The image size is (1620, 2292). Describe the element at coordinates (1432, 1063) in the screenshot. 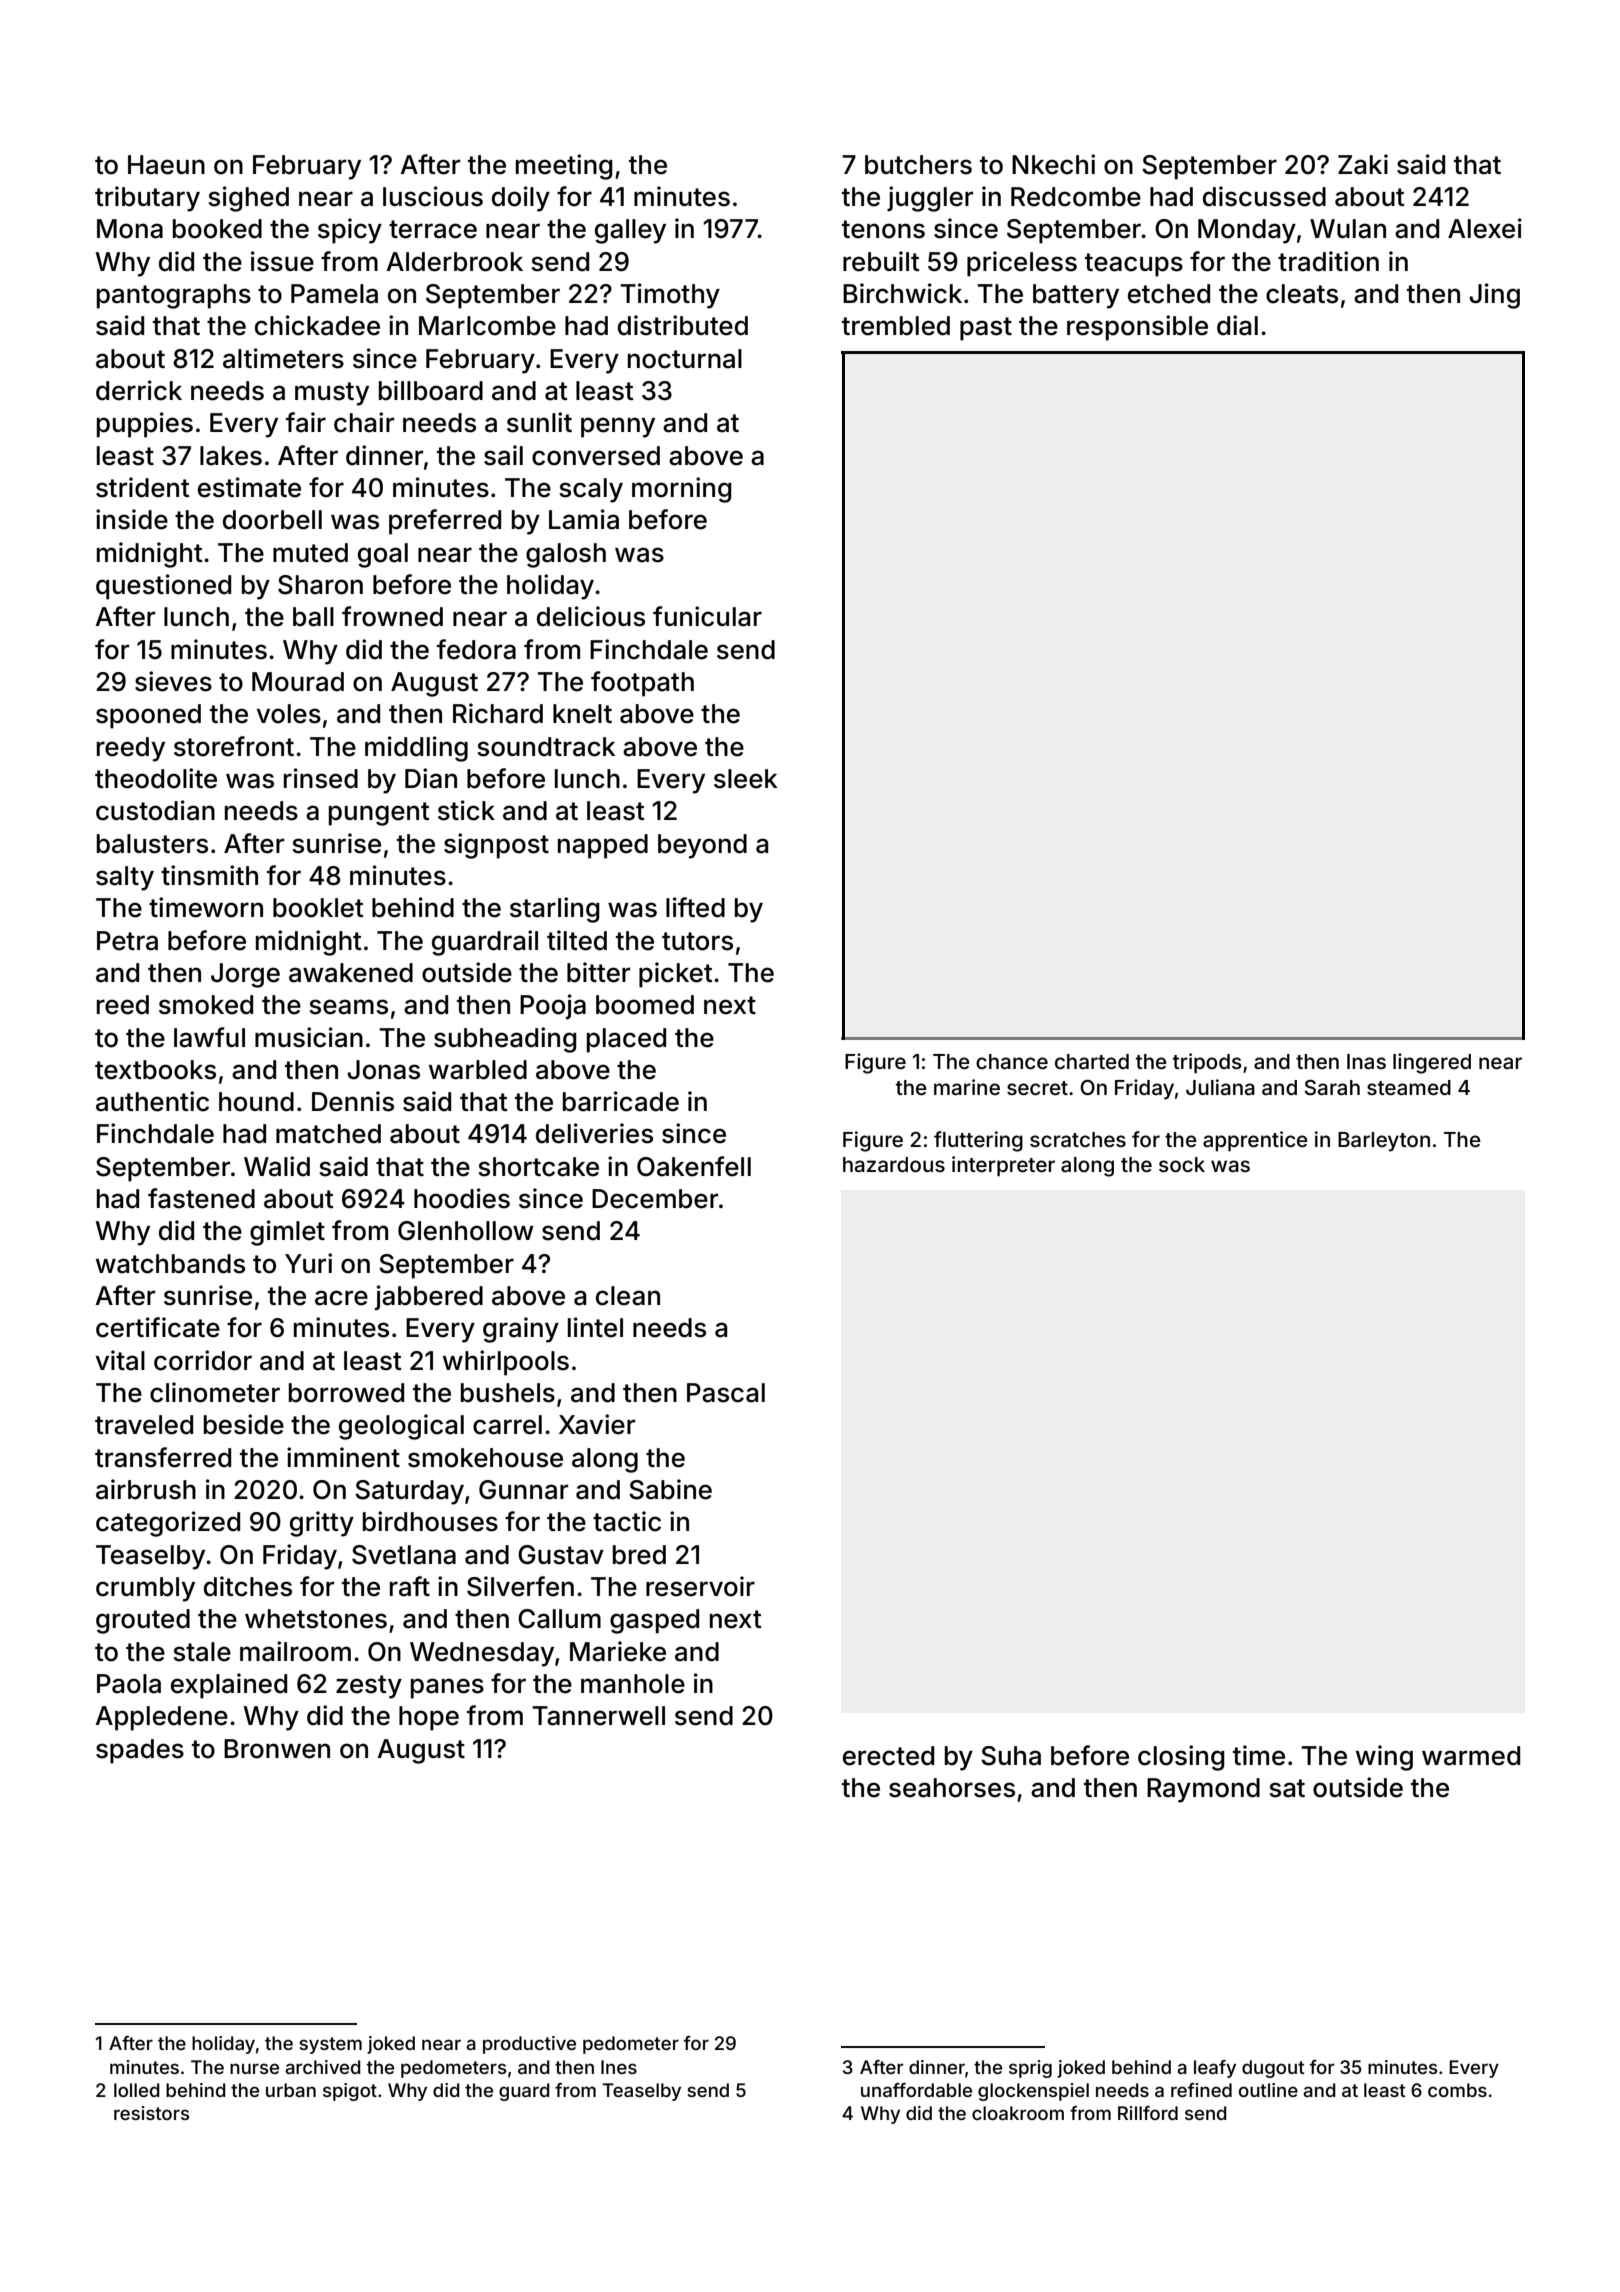

I see `lingered` at that location.
